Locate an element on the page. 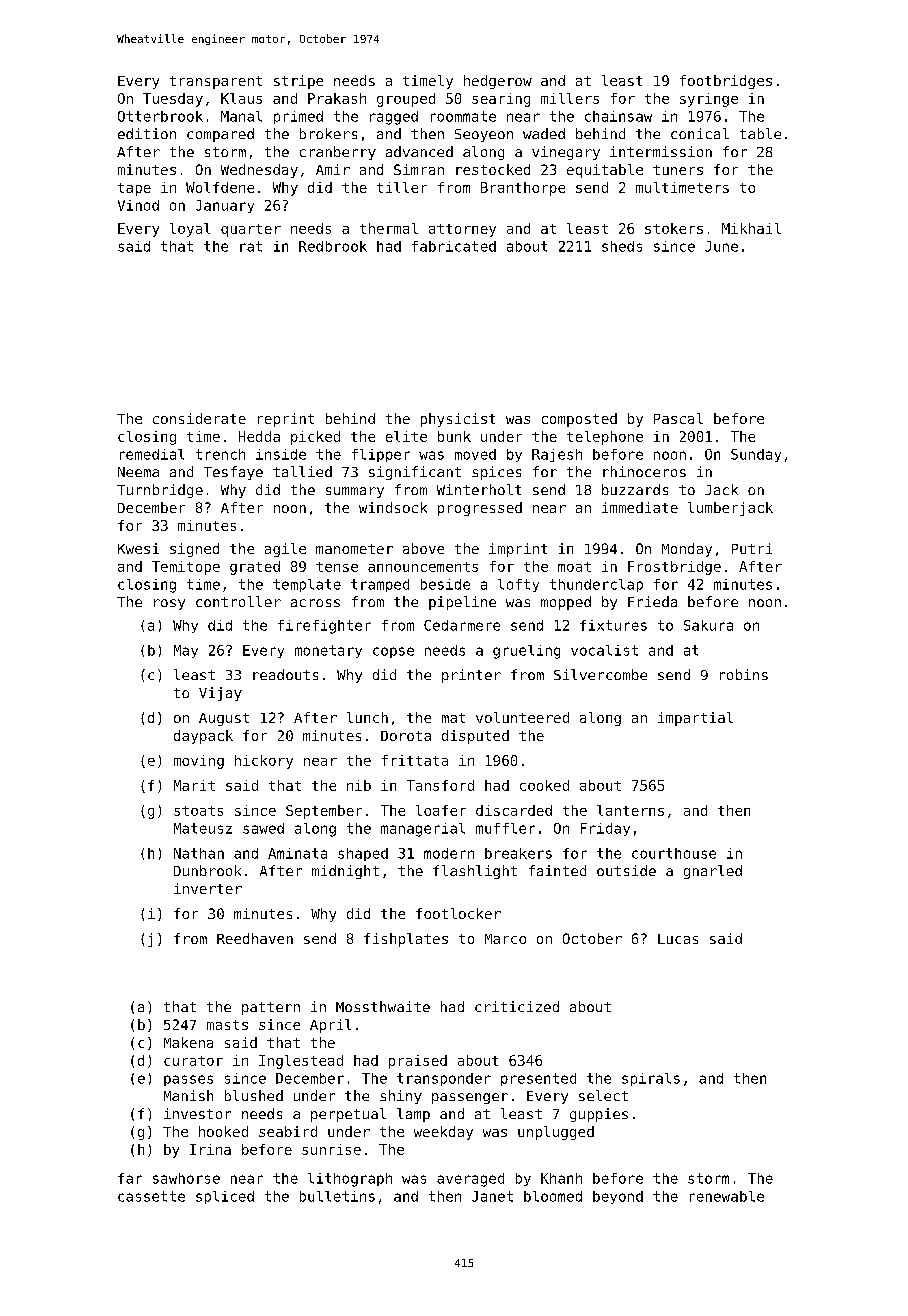 Image resolution: width=908 pixels, height=1316 pixels. impartial is located at coordinates (695, 719).
